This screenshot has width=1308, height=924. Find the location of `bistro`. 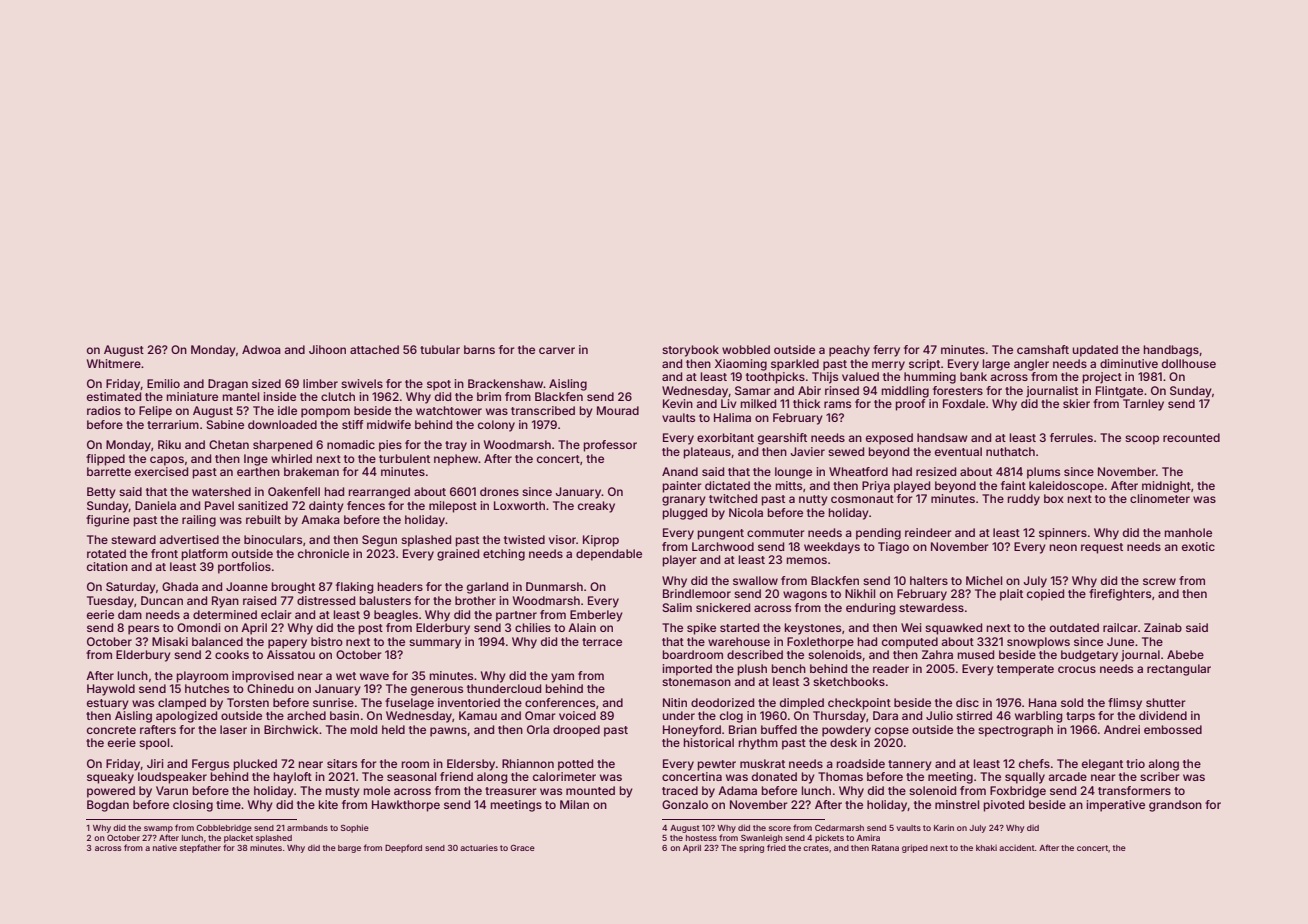

bistro is located at coordinates (327, 641).
